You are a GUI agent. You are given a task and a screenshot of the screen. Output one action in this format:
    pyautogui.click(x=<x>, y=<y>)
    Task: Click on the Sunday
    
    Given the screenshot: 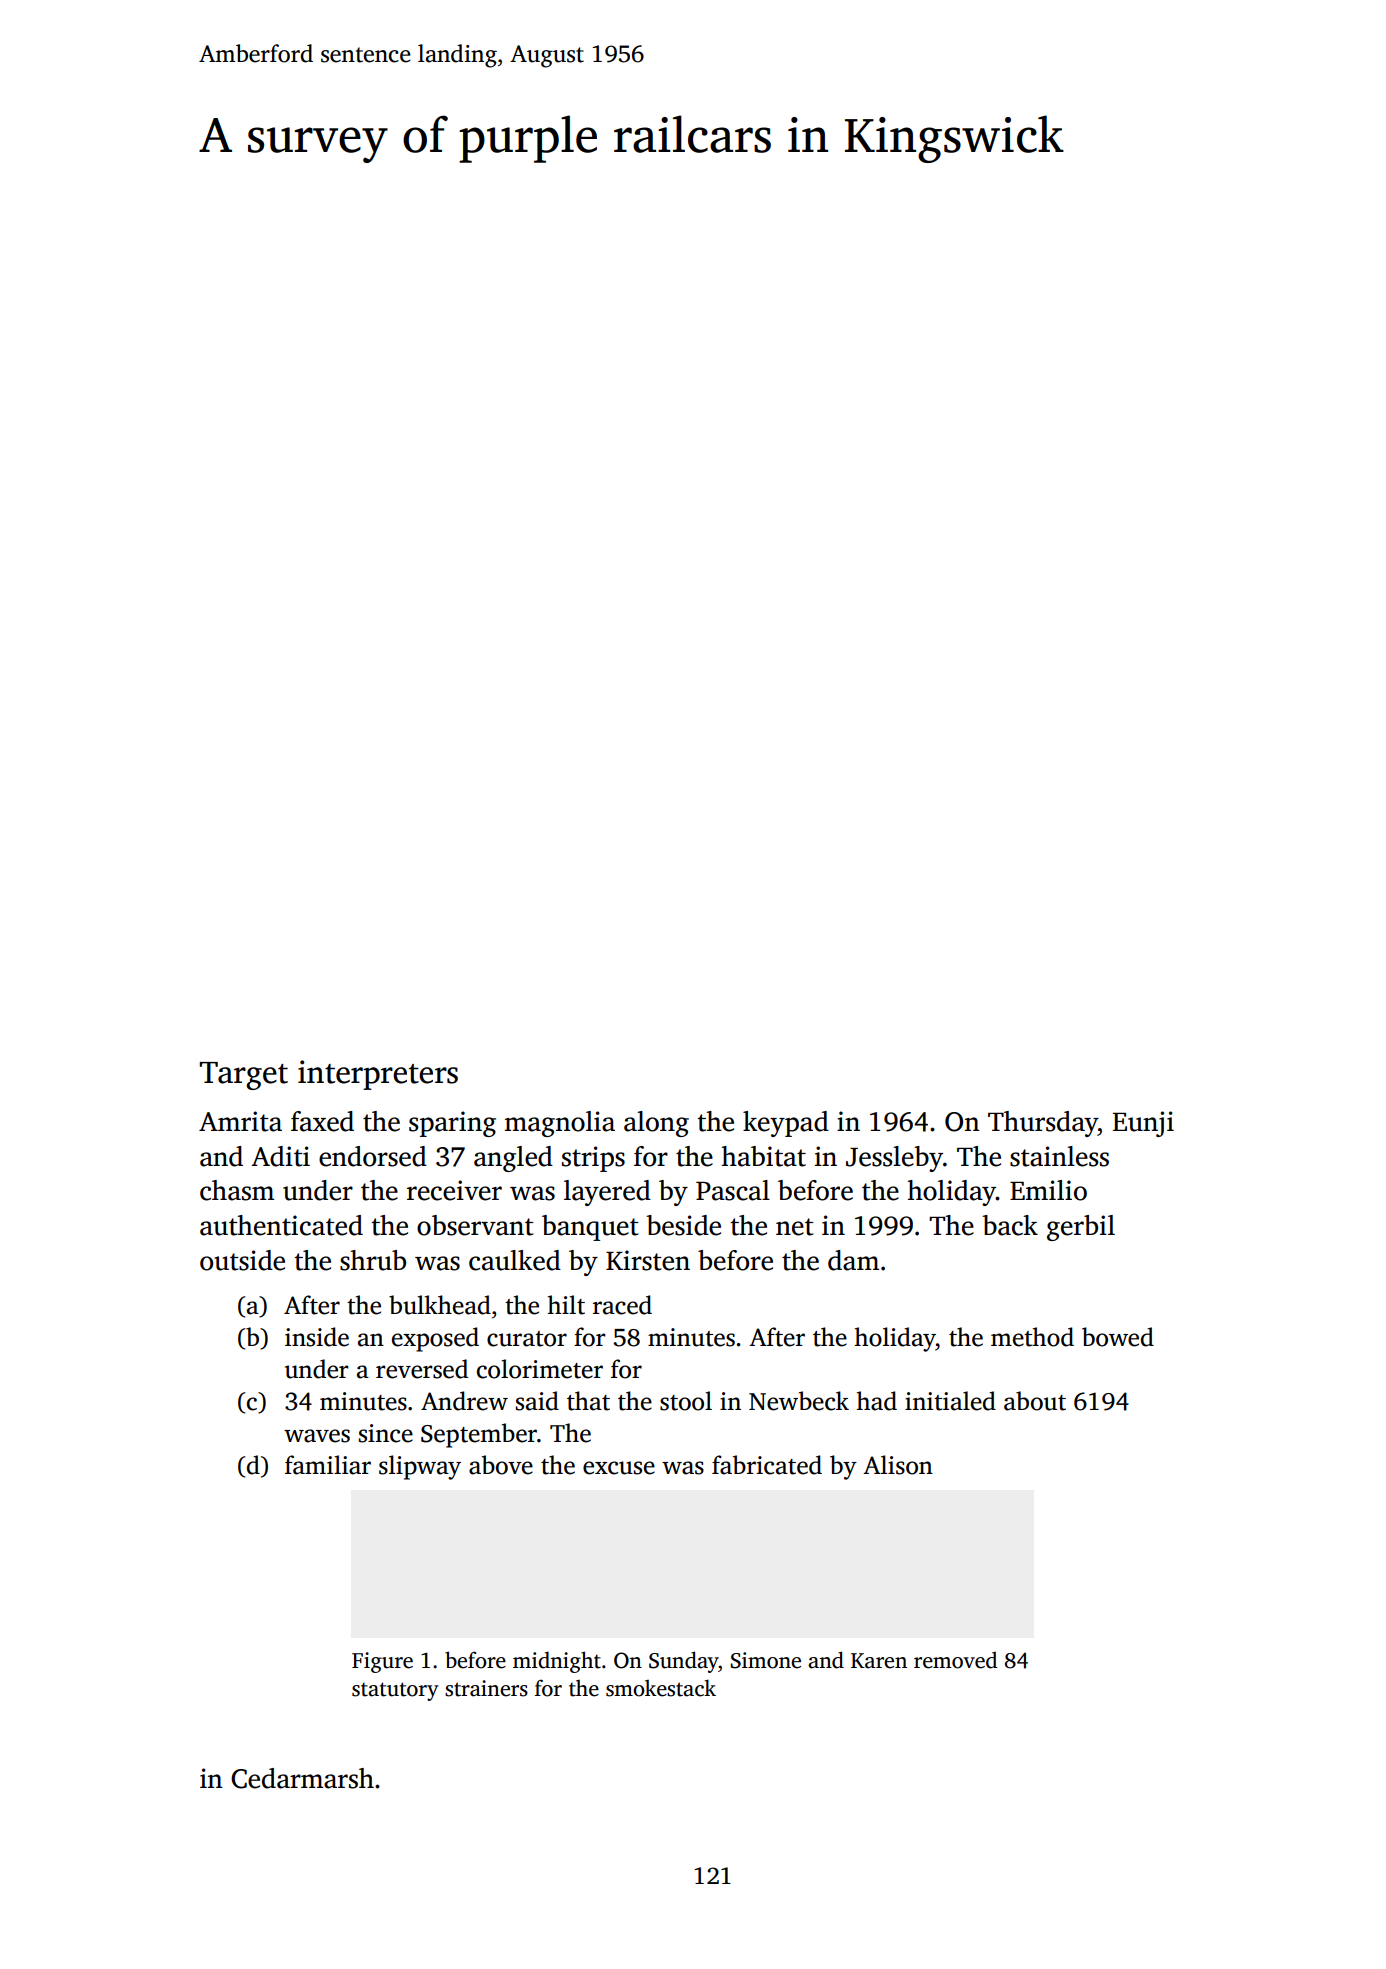 What is the action you would take?
    pyautogui.click(x=684, y=1662)
